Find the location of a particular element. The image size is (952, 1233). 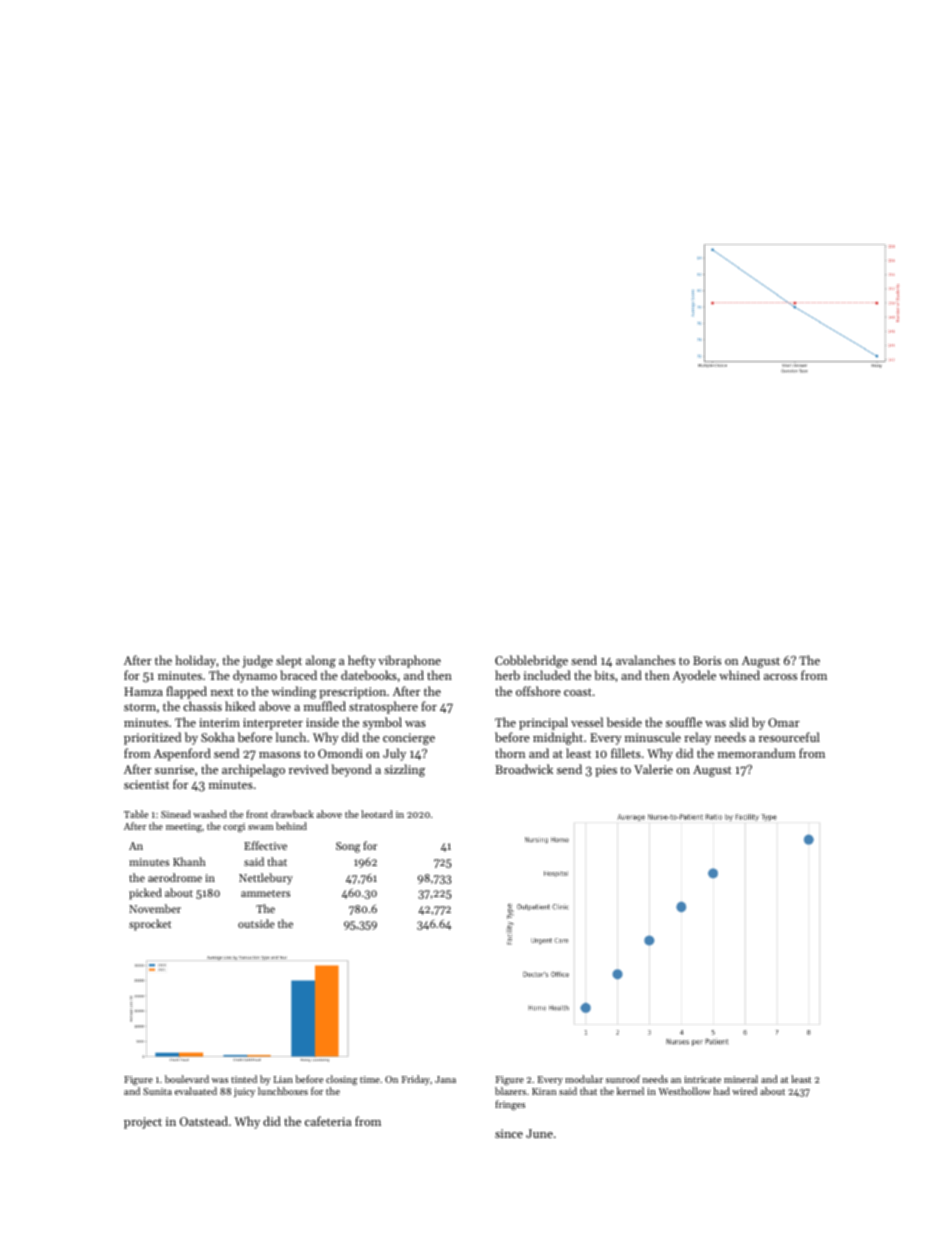

Boris is located at coordinates (707, 660).
